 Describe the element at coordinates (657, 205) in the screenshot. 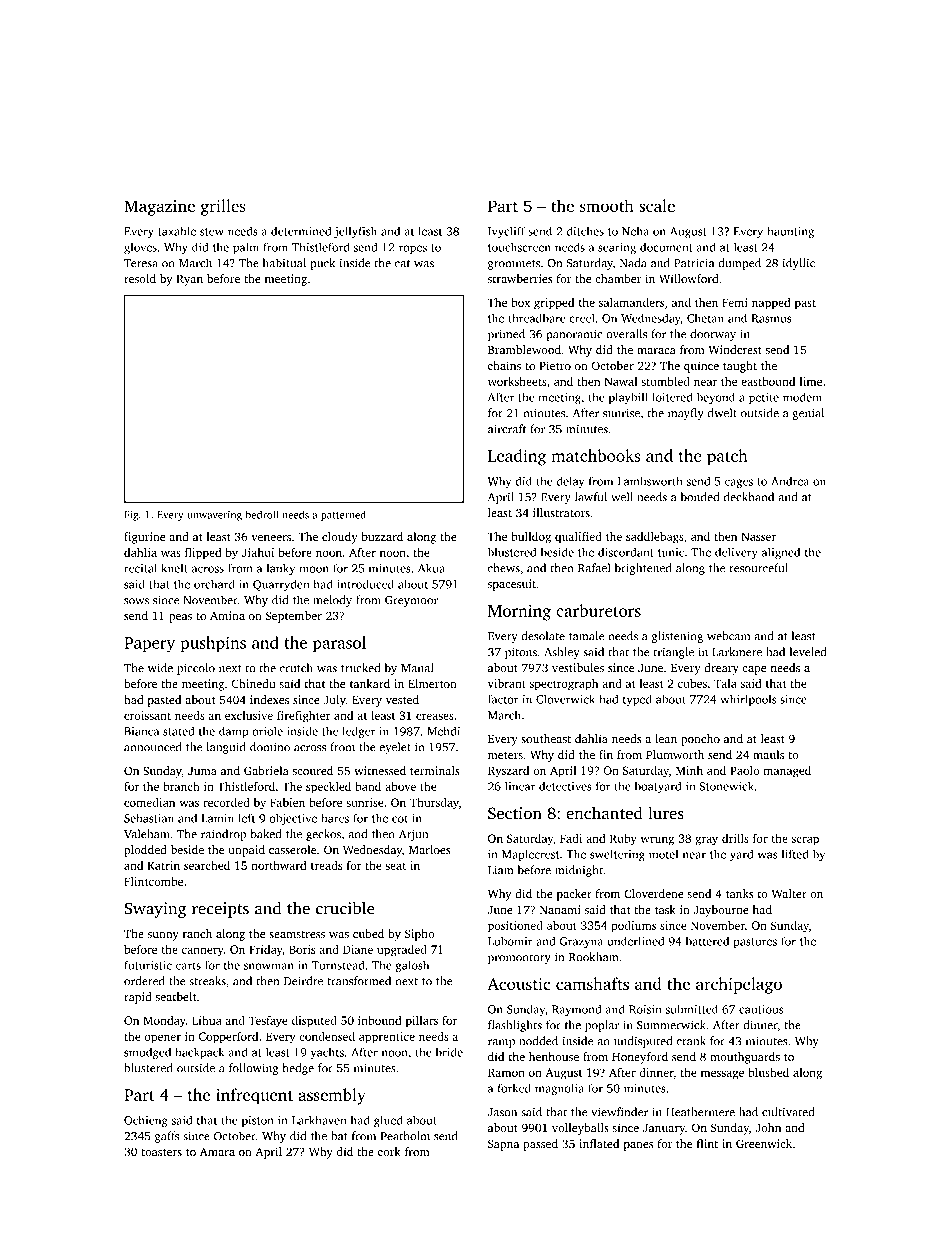

I see `scale` at that location.
